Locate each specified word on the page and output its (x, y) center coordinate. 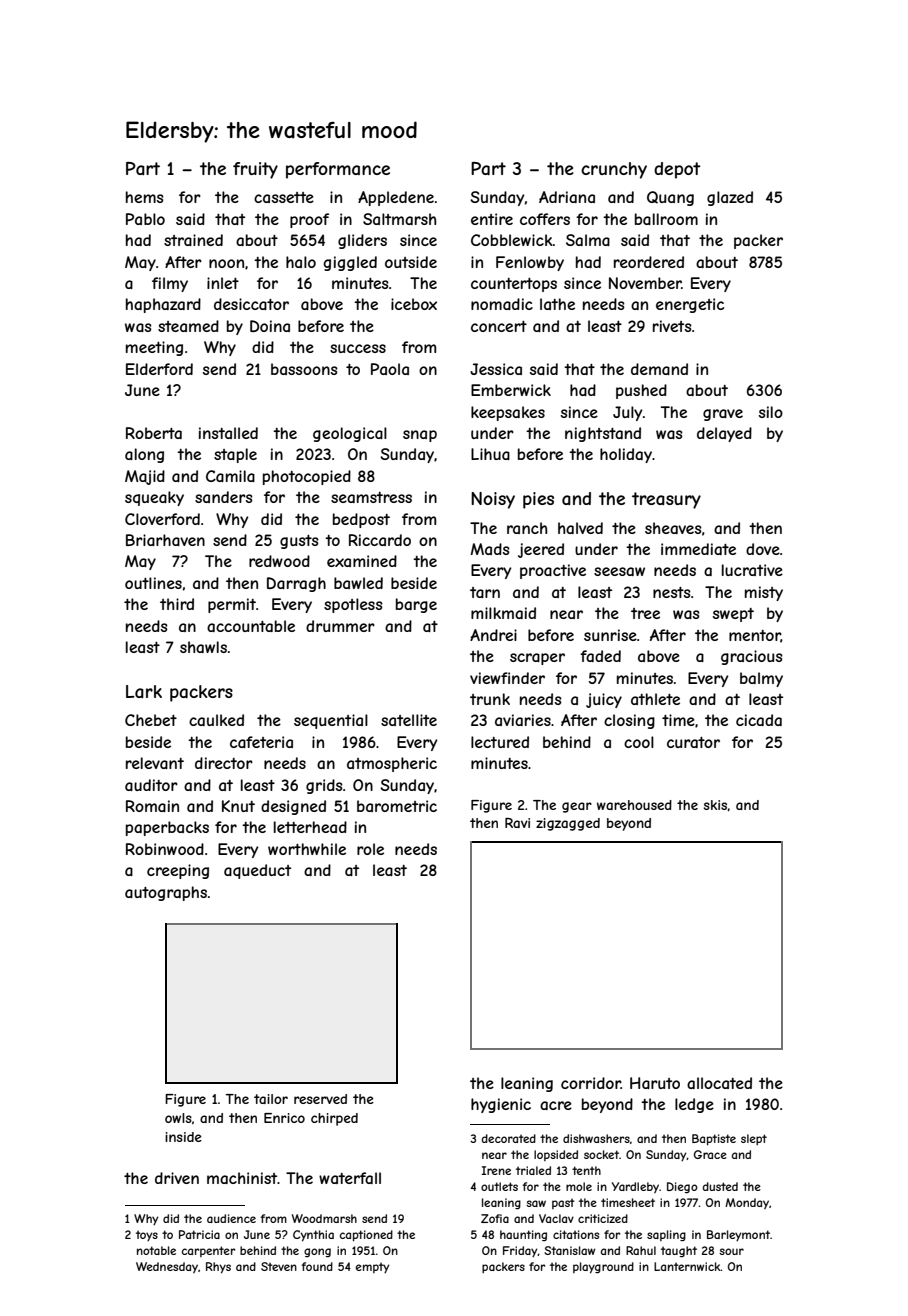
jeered (541, 550)
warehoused (634, 805)
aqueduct (257, 871)
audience (231, 1218)
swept (733, 615)
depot (677, 170)
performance (338, 170)
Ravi (517, 823)
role (370, 849)
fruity (255, 170)
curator (693, 742)
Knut (238, 806)
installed (228, 433)
